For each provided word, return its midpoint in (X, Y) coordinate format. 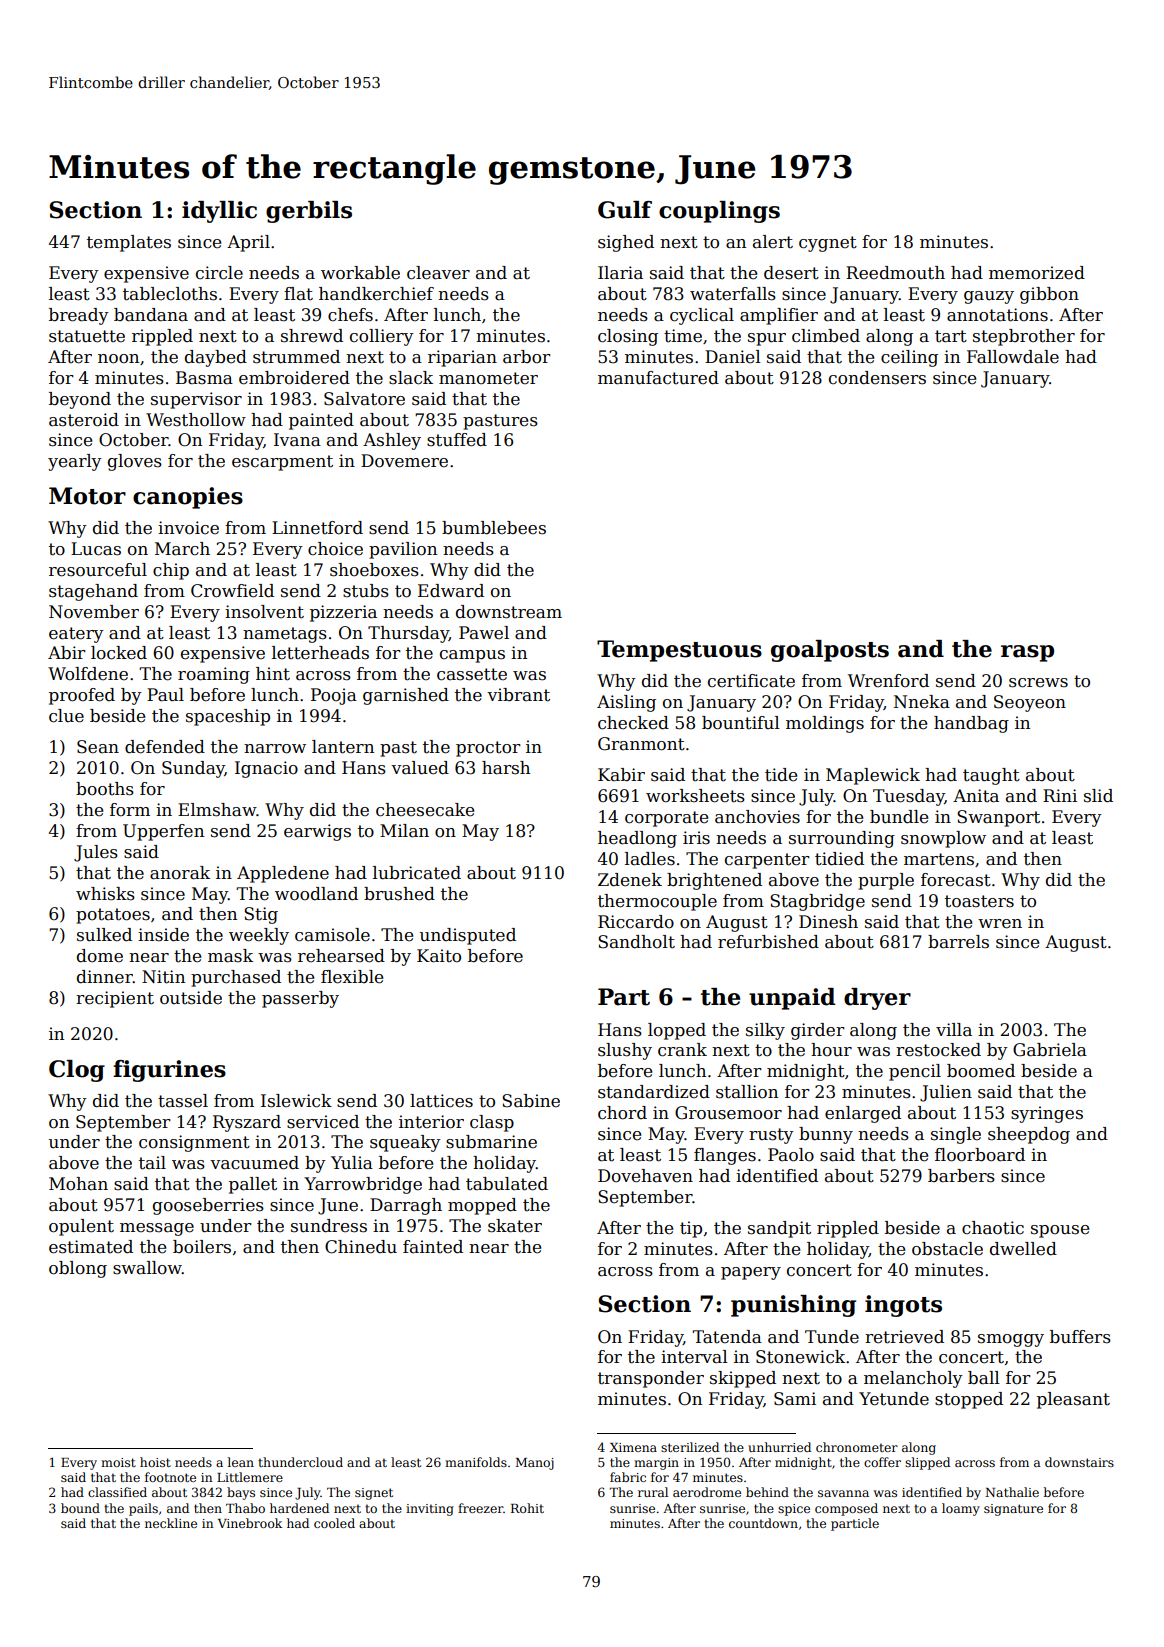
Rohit (527, 1508)
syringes (1047, 1114)
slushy (625, 1051)
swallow (147, 1268)
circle (219, 273)
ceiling (909, 358)
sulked (104, 935)
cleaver (438, 273)
